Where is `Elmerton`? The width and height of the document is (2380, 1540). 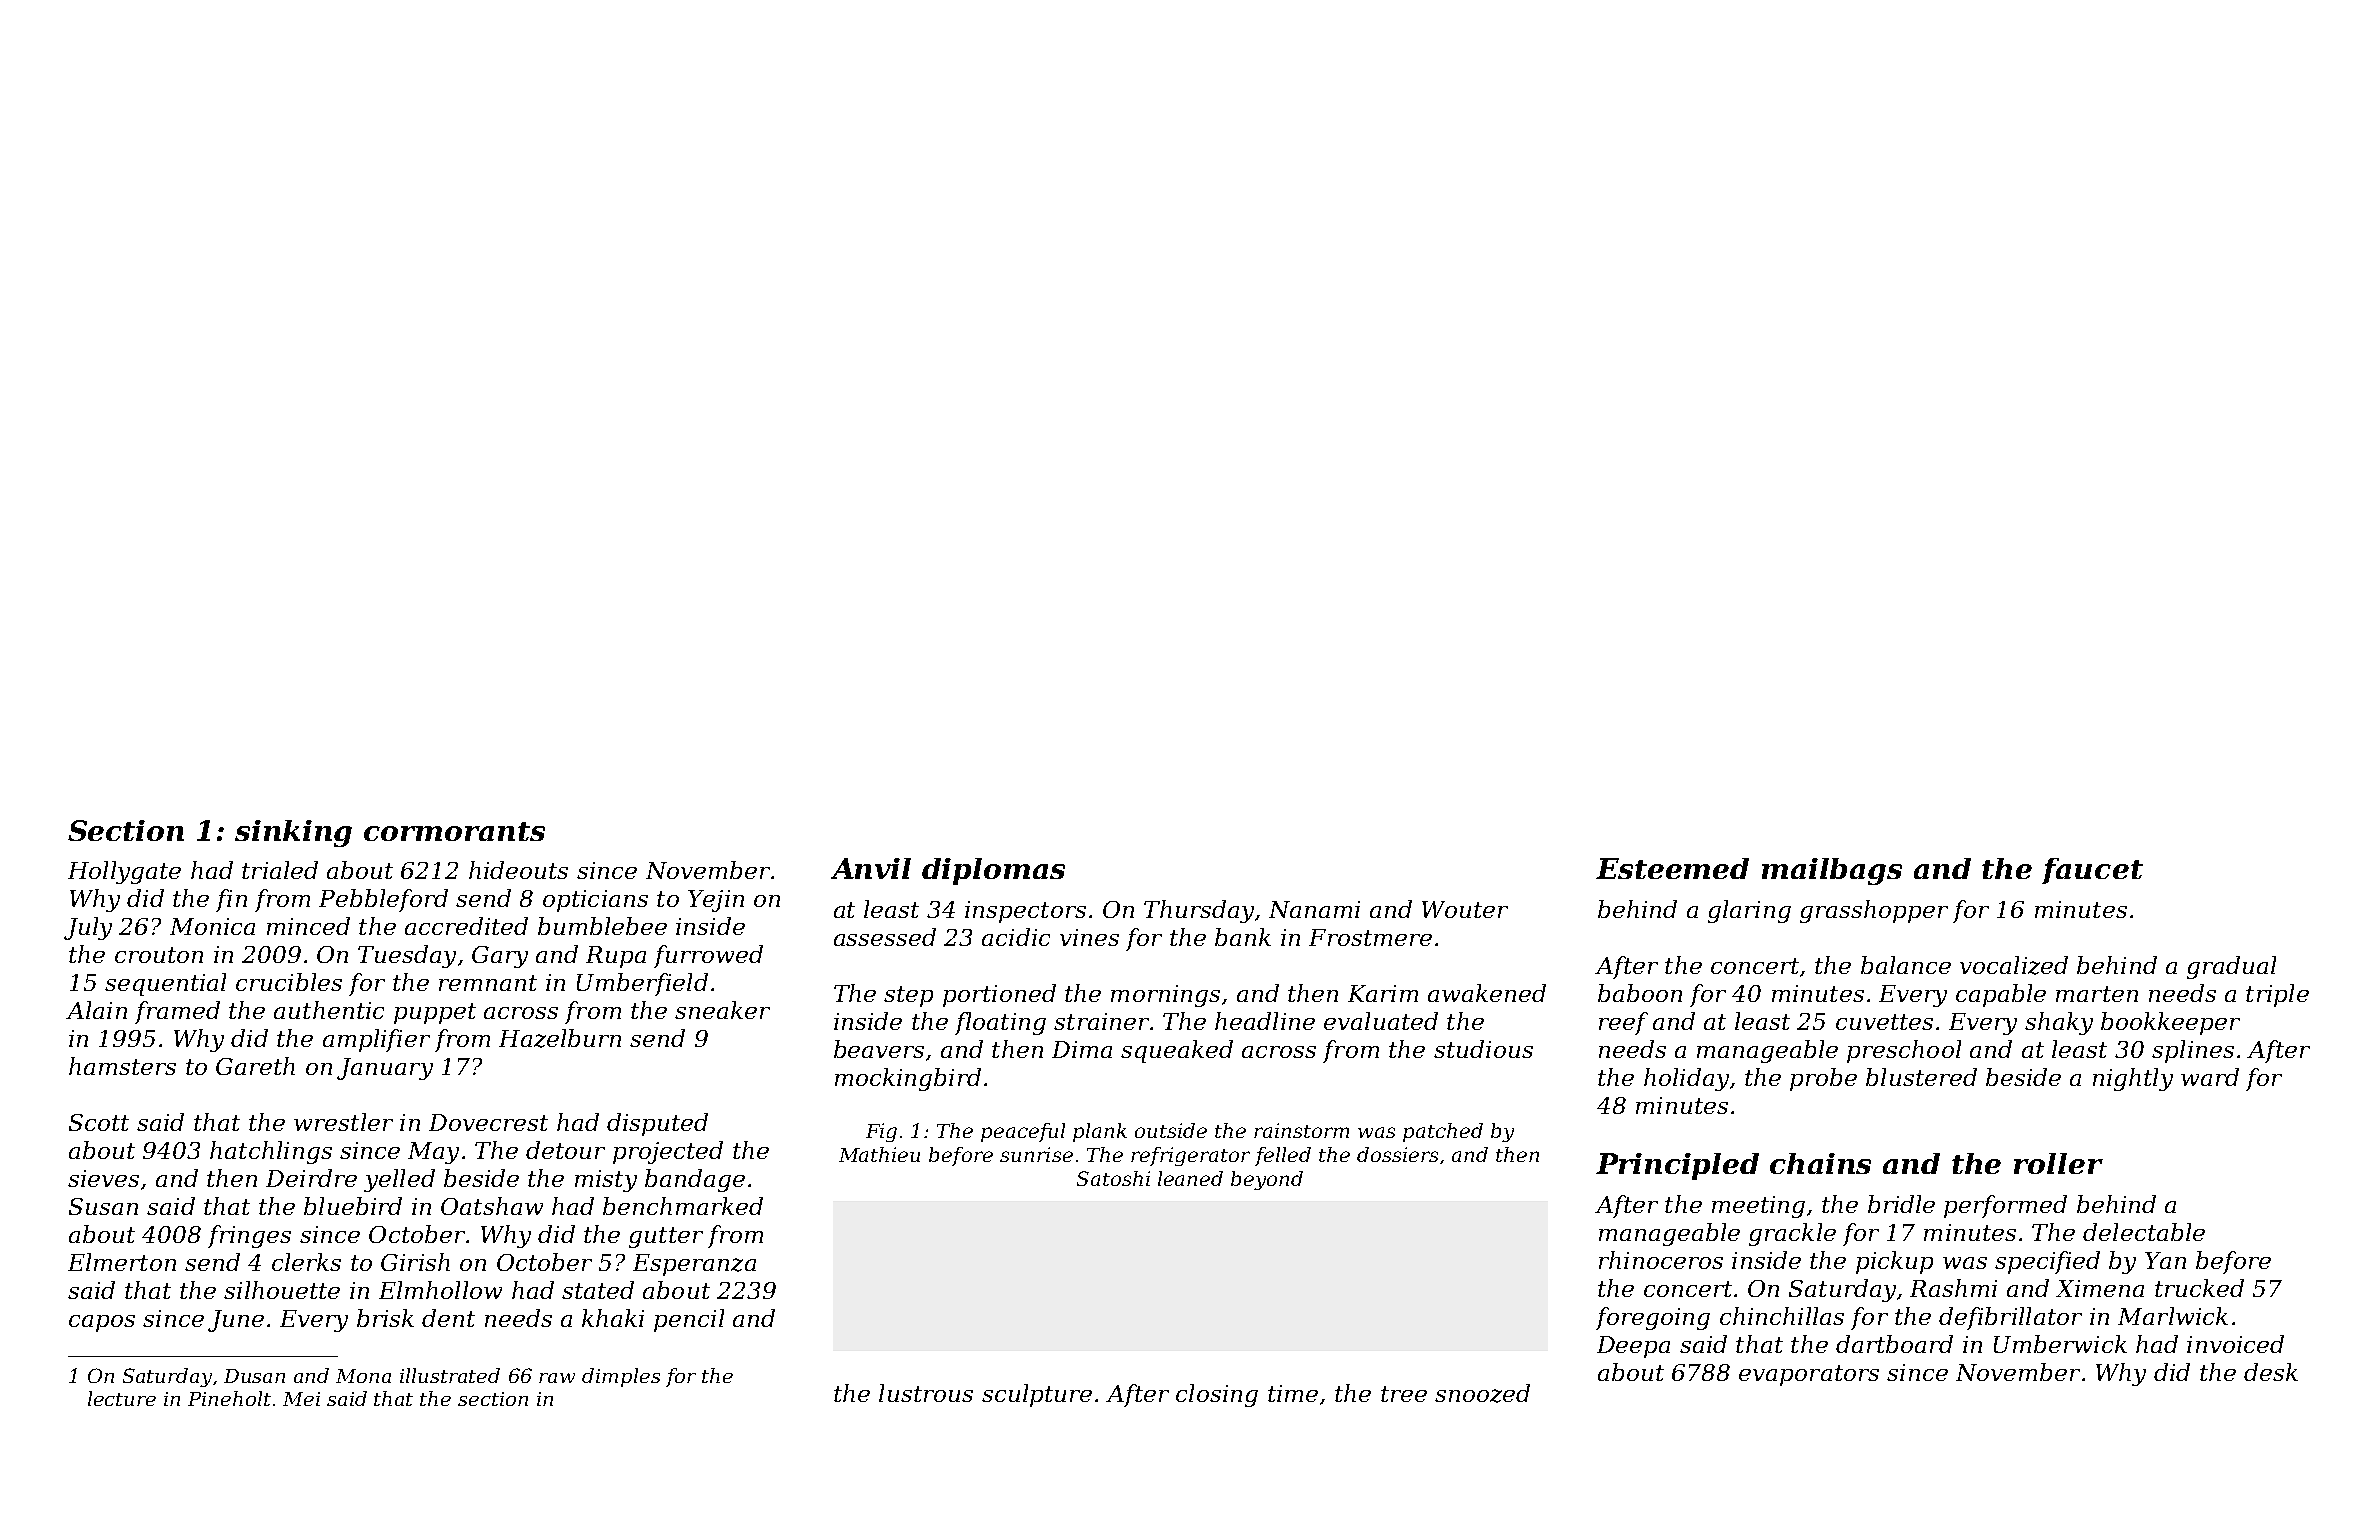
Elmerton is located at coordinates (122, 1262).
